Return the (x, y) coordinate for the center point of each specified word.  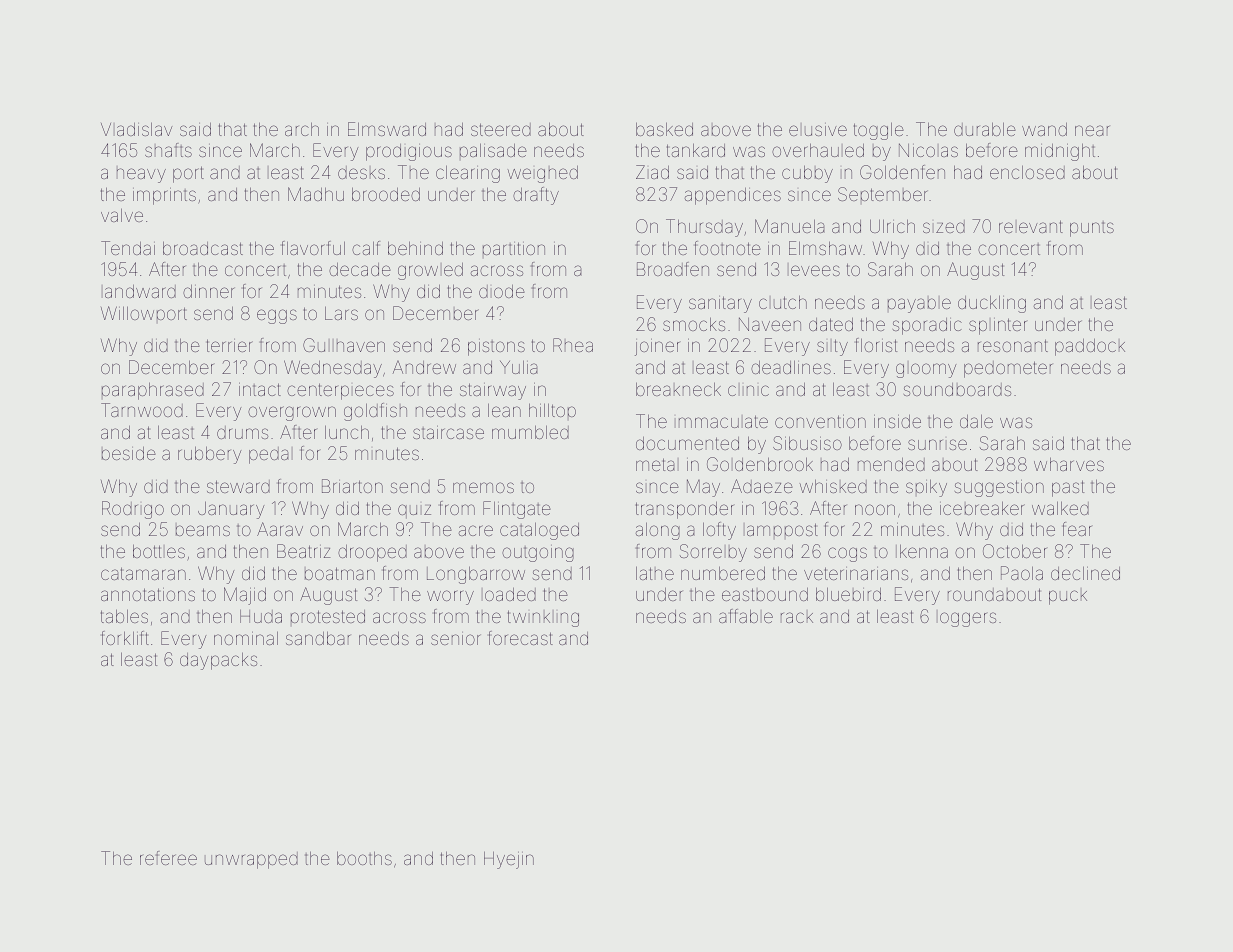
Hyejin (509, 860)
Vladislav (136, 129)
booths (364, 858)
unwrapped (251, 860)
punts (1092, 229)
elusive (818, 129)
